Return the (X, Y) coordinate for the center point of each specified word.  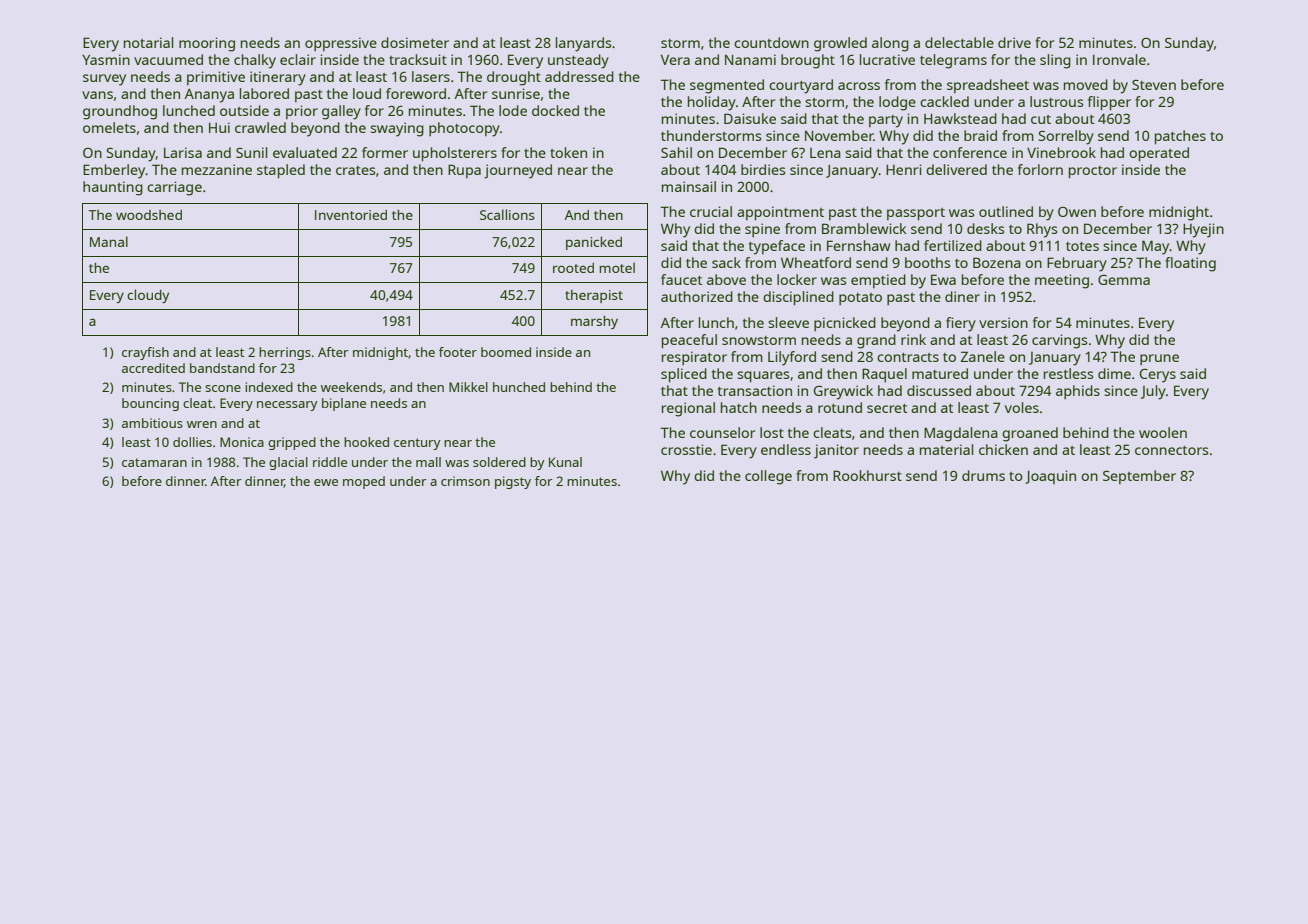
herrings (285, 353)
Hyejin (1203, 230)
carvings (1059, 341)
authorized (697, 296)
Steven (1154, 85)
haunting (113, 188)
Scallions (507, 214)
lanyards (583, 44)
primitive (216, 78)
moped (364, 482)
